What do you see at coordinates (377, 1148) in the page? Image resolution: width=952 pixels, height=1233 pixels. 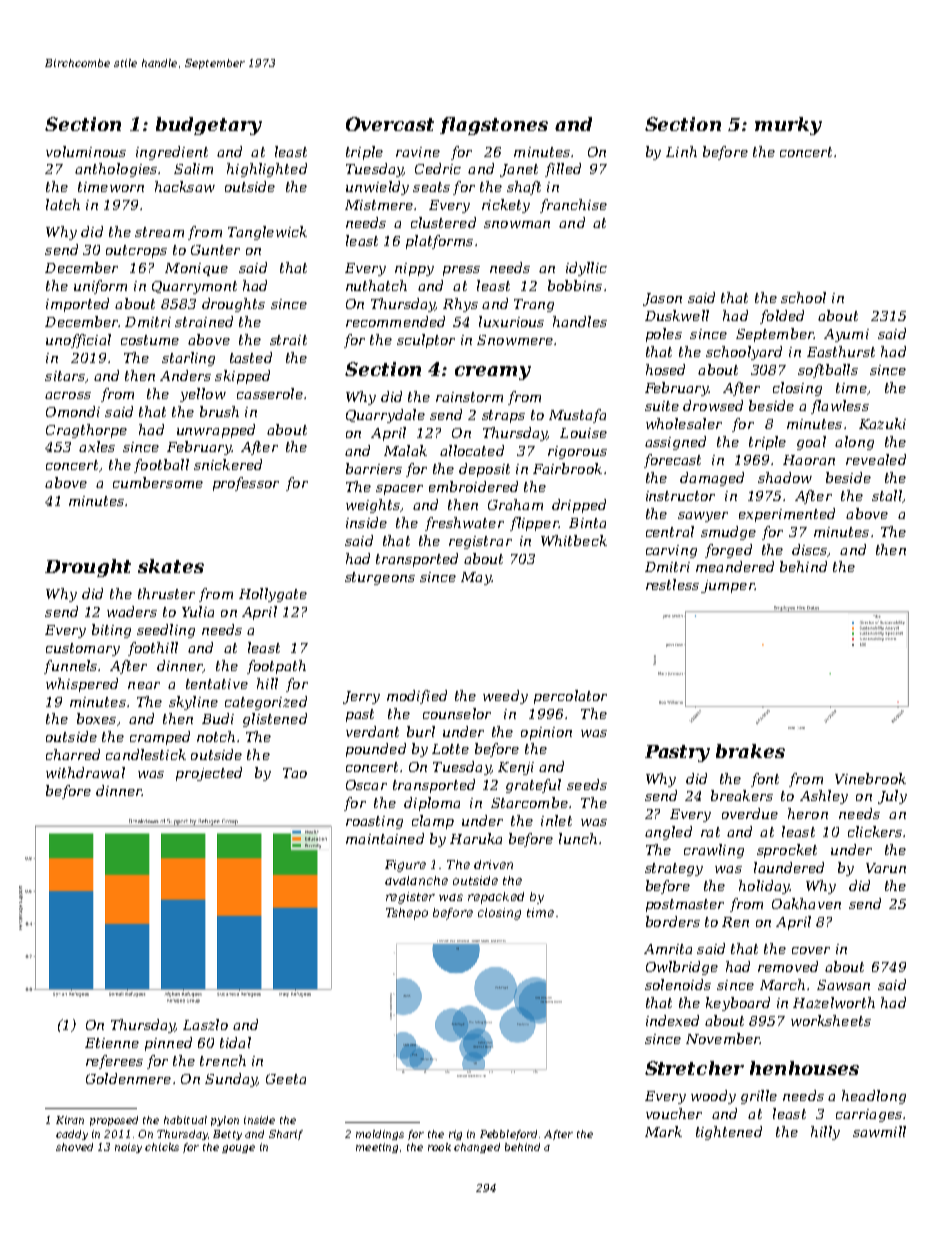 I see `meeting` at bounding box center [377, 1148].
